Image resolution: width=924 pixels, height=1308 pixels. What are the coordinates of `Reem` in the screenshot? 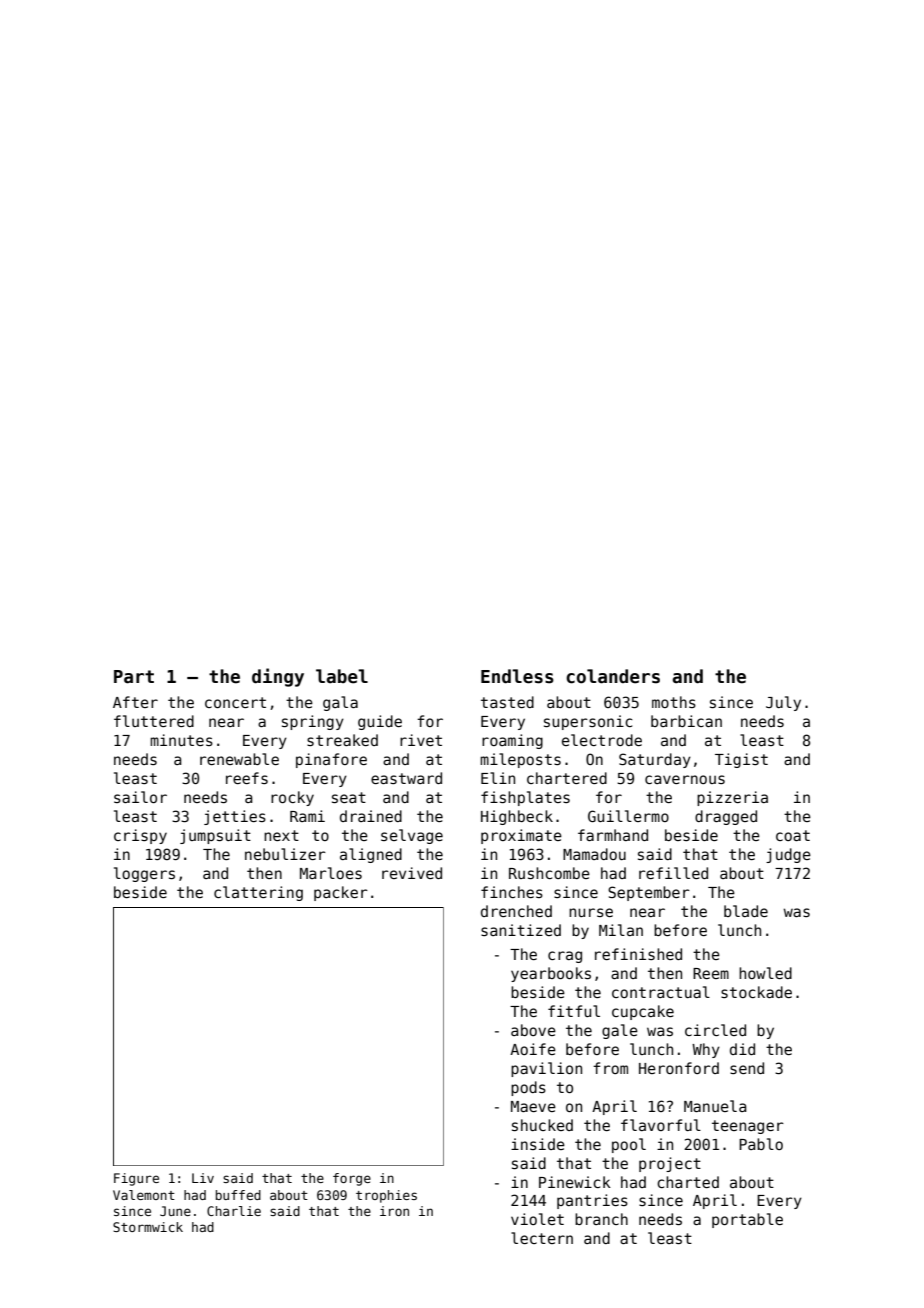 It's located at (711, 973).
